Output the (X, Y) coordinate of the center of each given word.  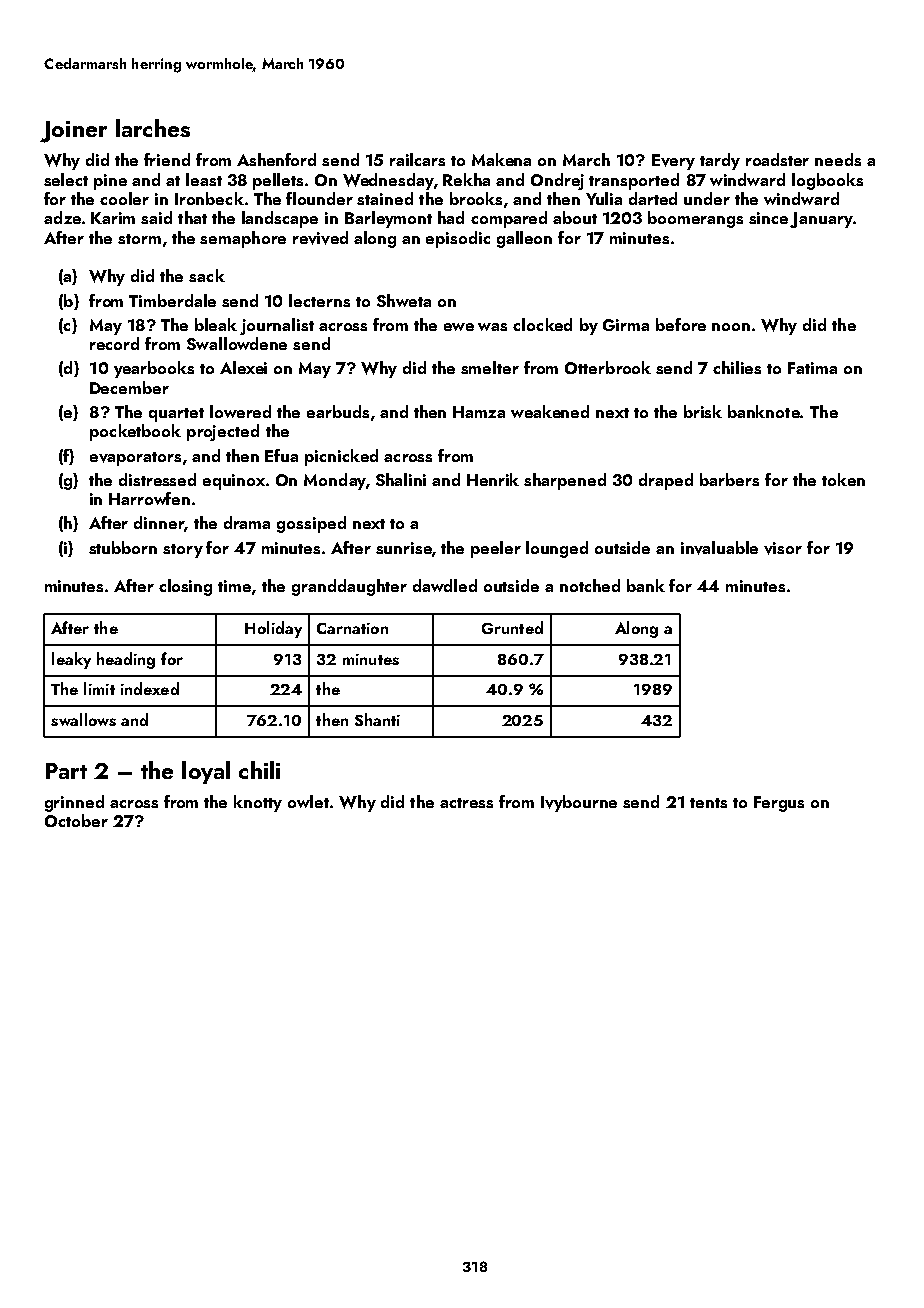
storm (139, 239)
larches (153, 128)
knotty (258, 803)
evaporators (135, 459)
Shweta (404, 300)
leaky (71, 660)
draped (666, 481)
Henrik (493, 479)
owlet (308, 801)
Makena (501, 159)
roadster (777, 159)
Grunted (512, 627)
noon (731, 327)
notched (590, 585)
